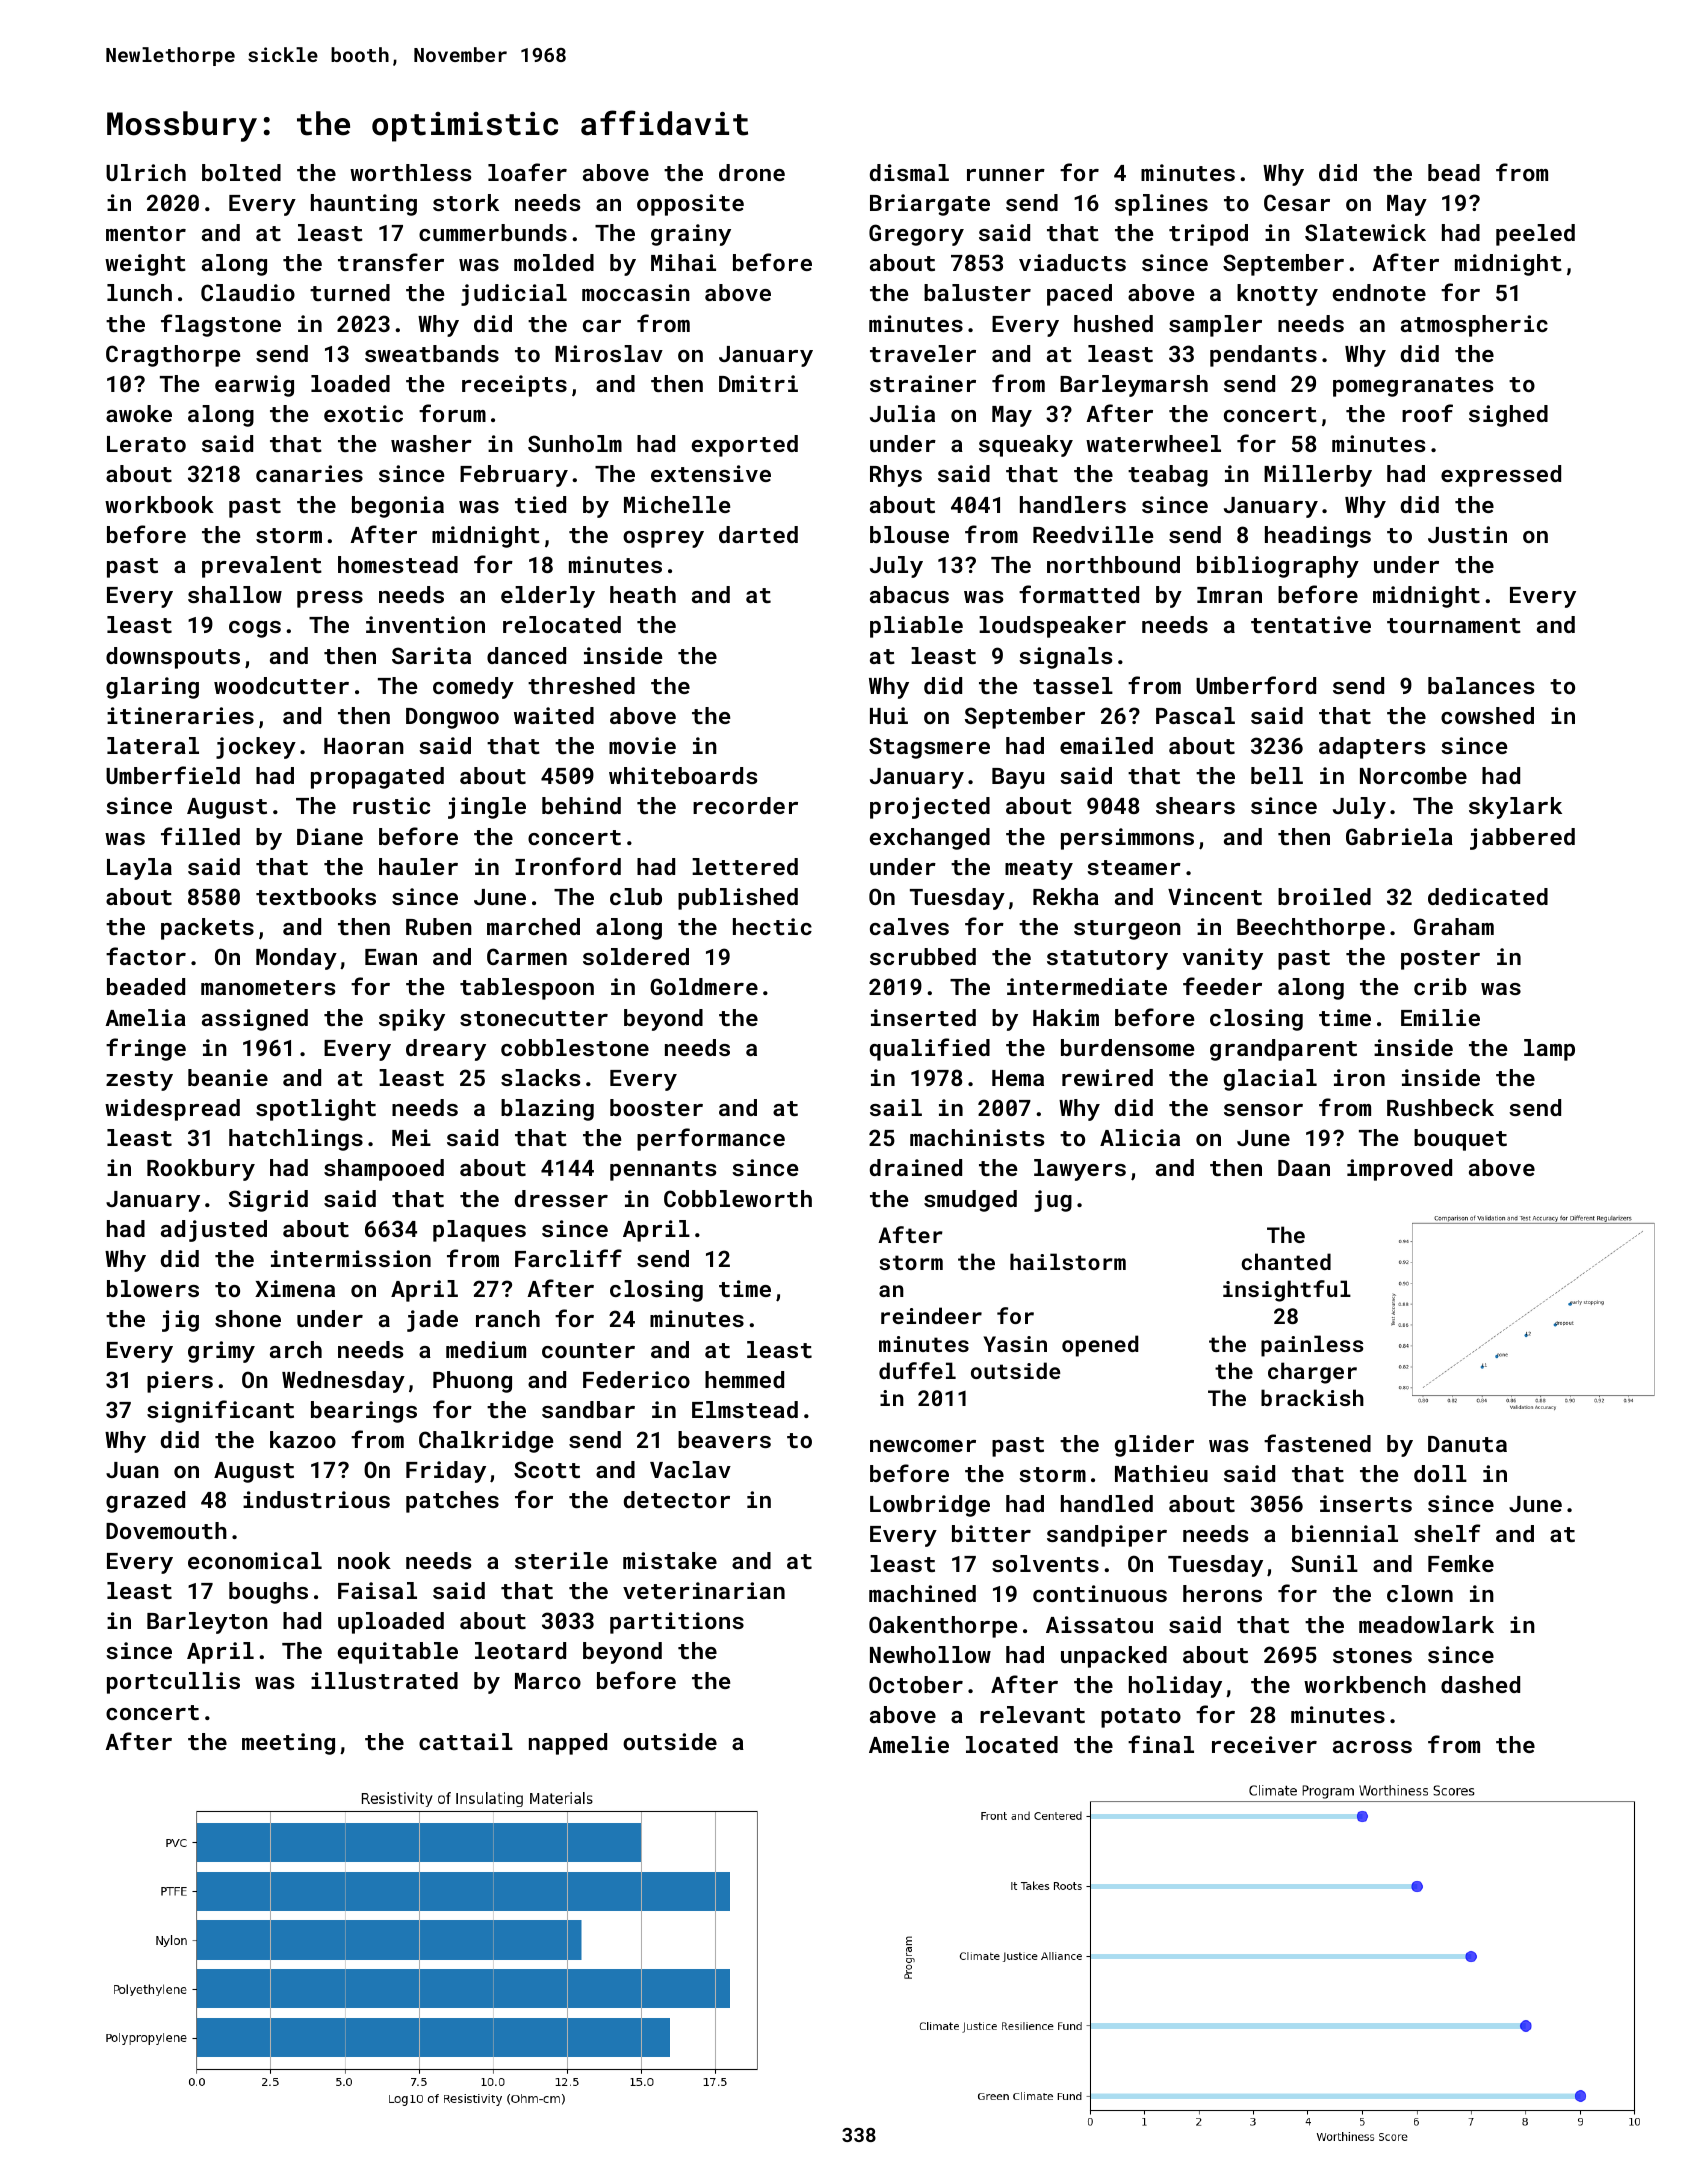  What do you see at coordinates (288, 1744) in the screenshot?
I see `meeting` at bounding box center [288, 1744].
